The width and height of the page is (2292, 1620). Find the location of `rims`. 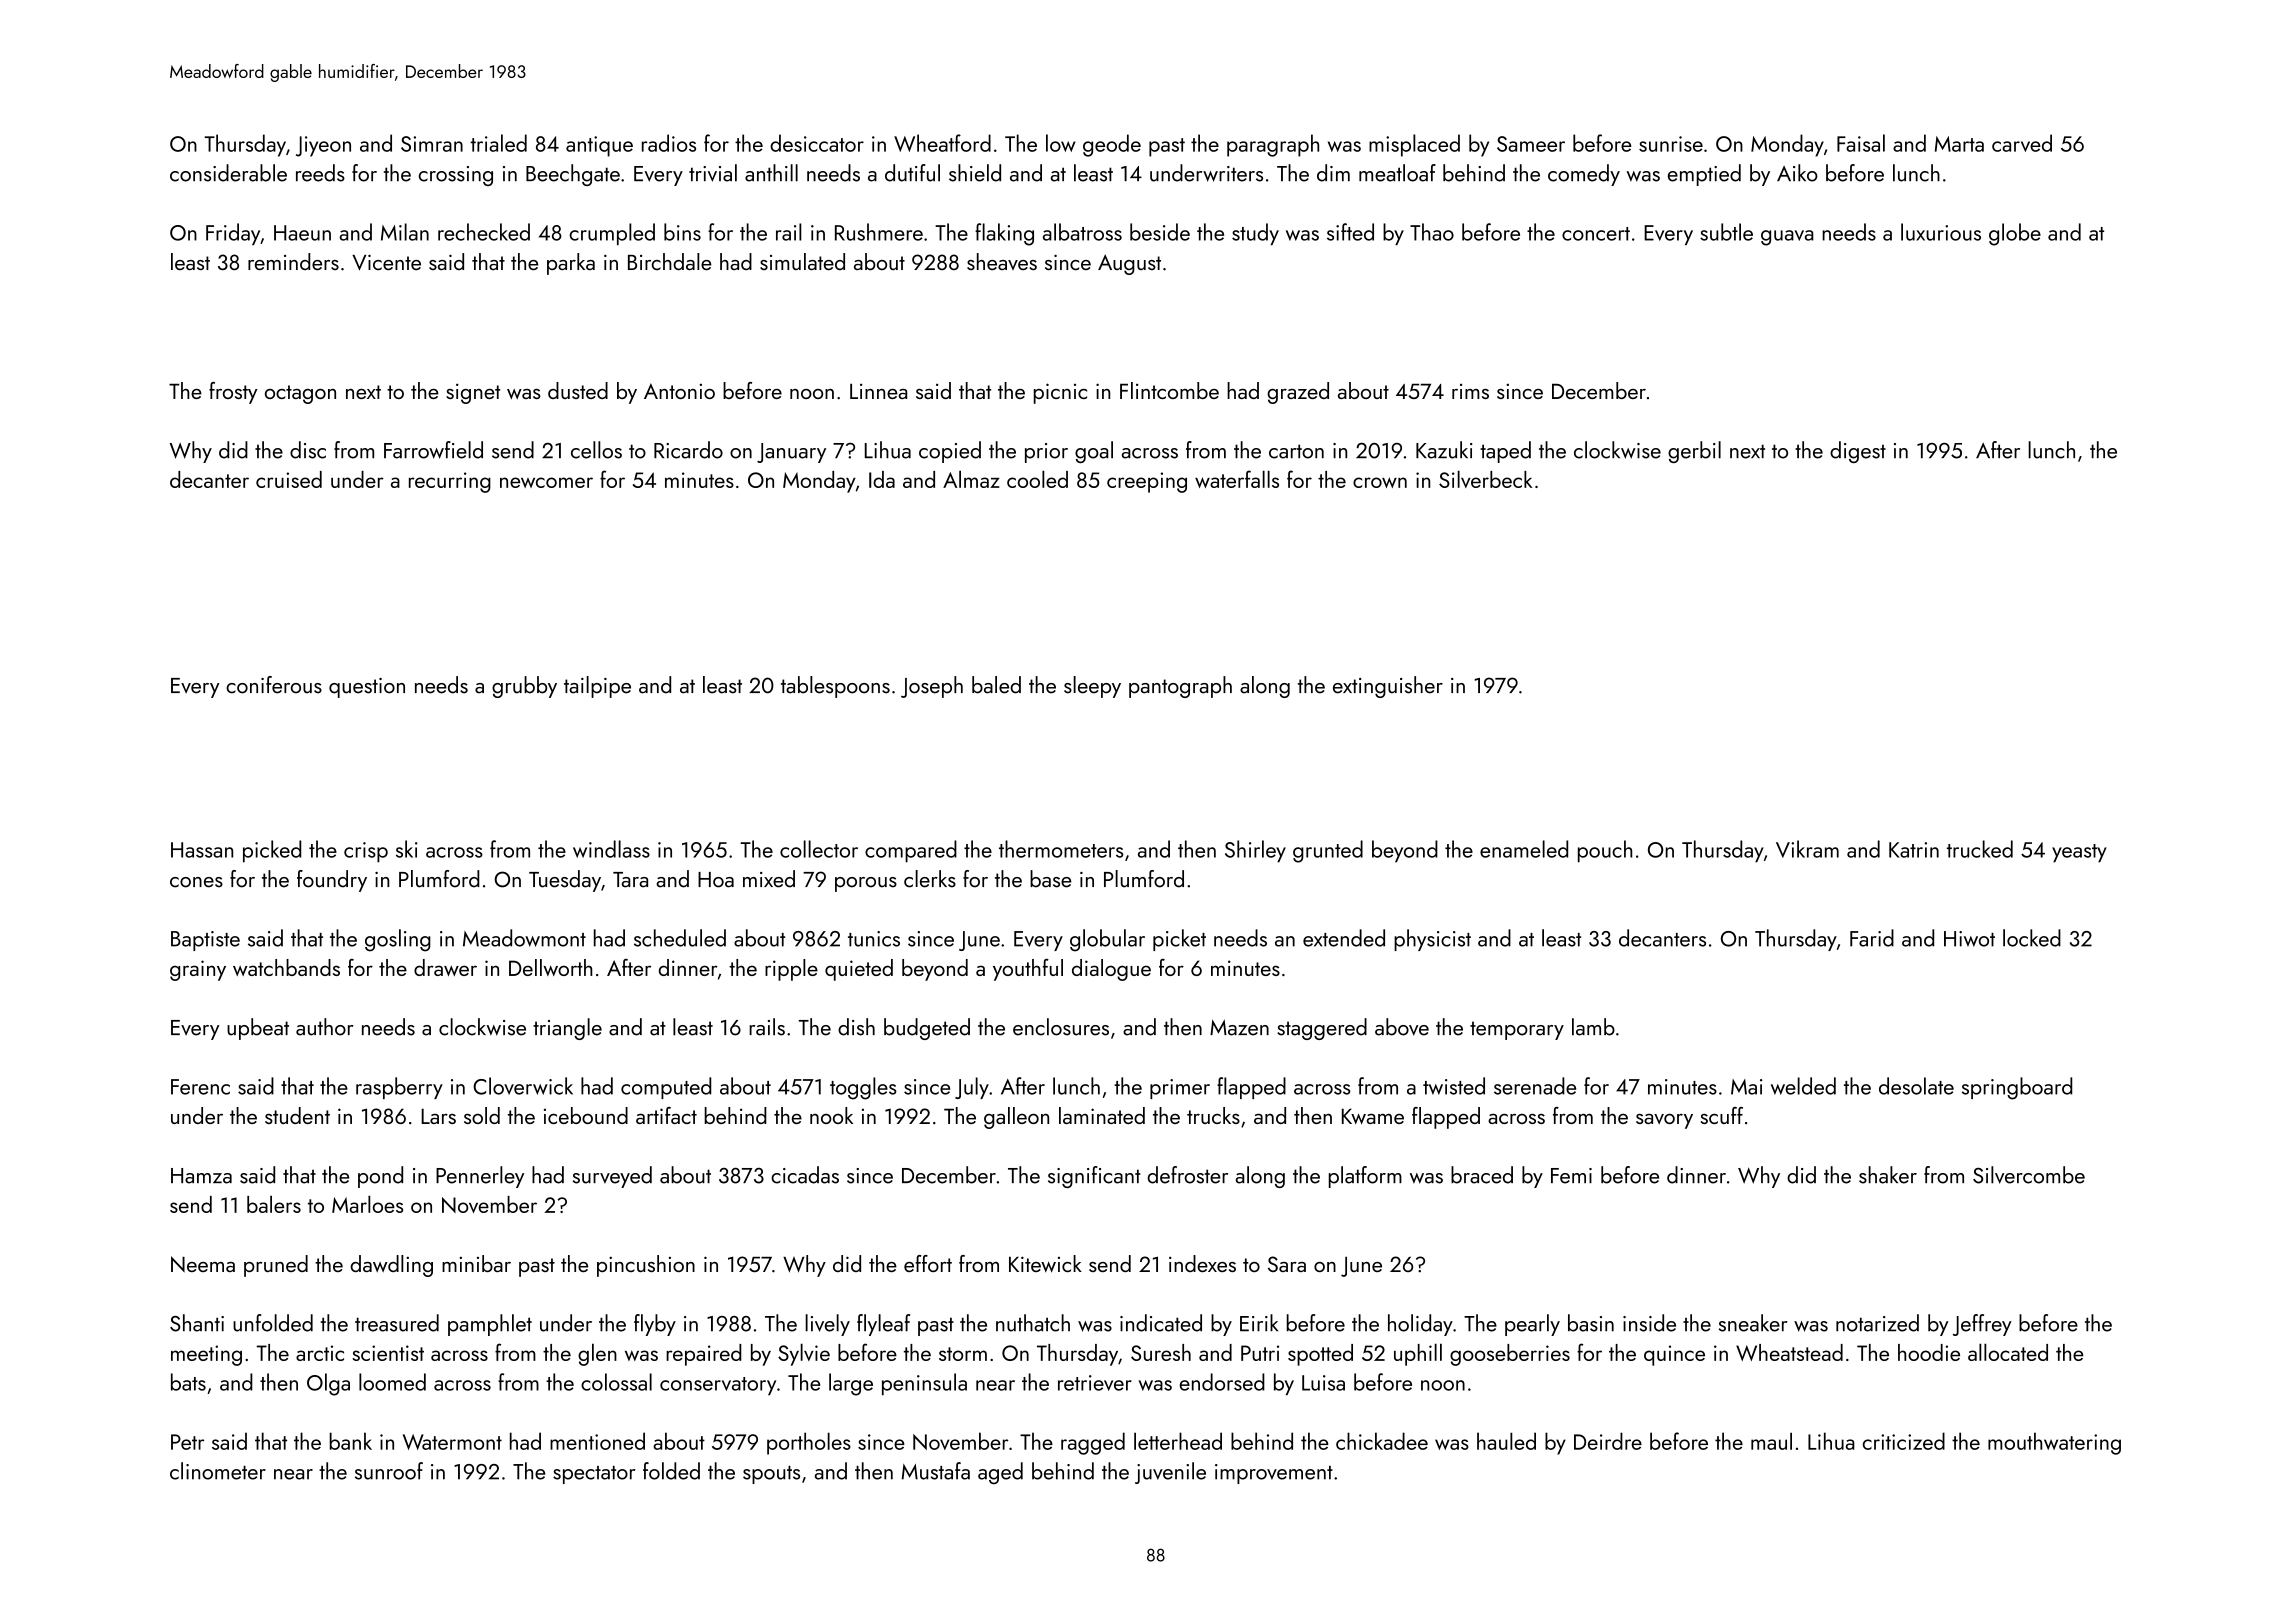

rims is located at coordinates (1470, 391).
